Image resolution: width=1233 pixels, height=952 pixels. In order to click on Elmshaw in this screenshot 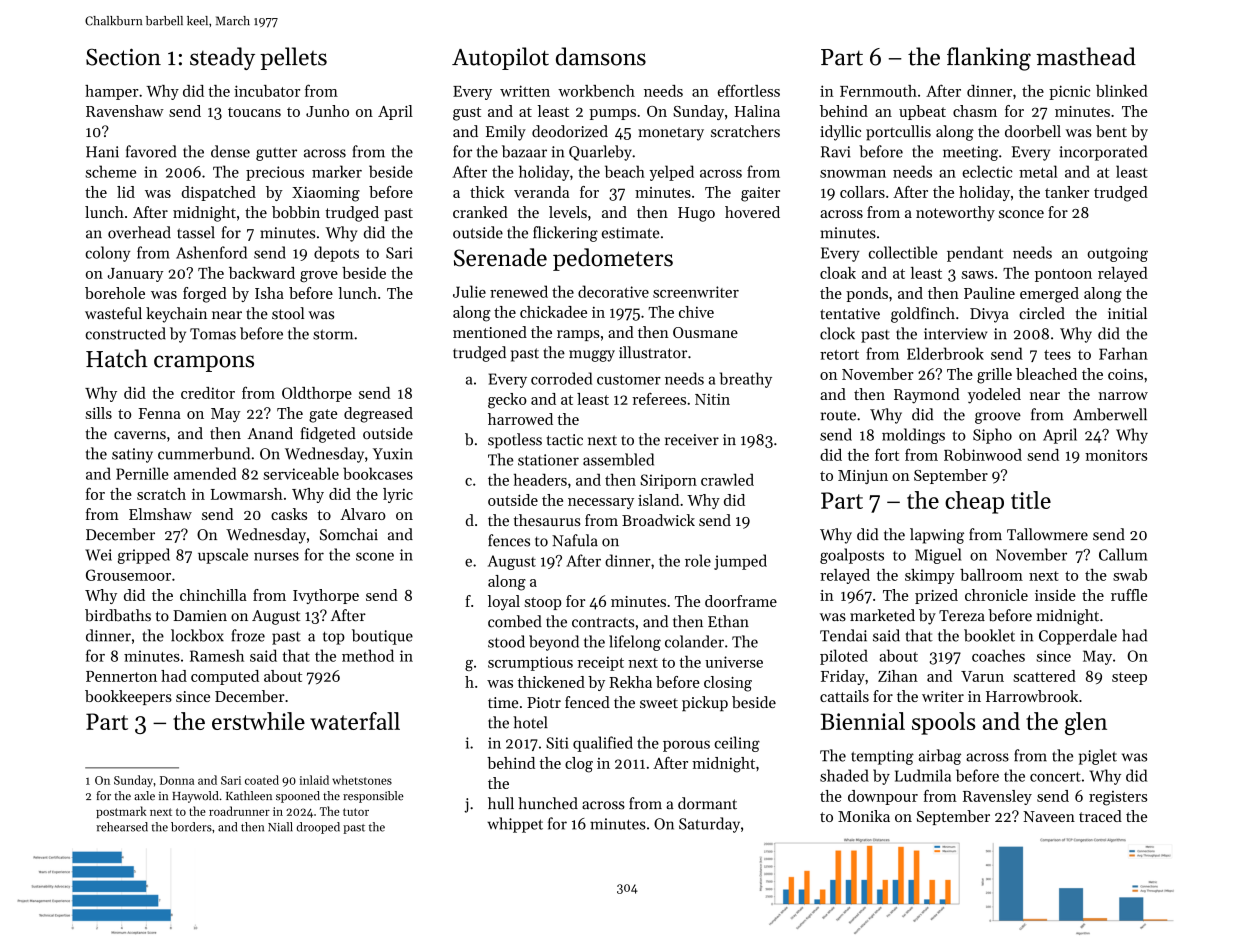, I will do `click(160, 514)`.
